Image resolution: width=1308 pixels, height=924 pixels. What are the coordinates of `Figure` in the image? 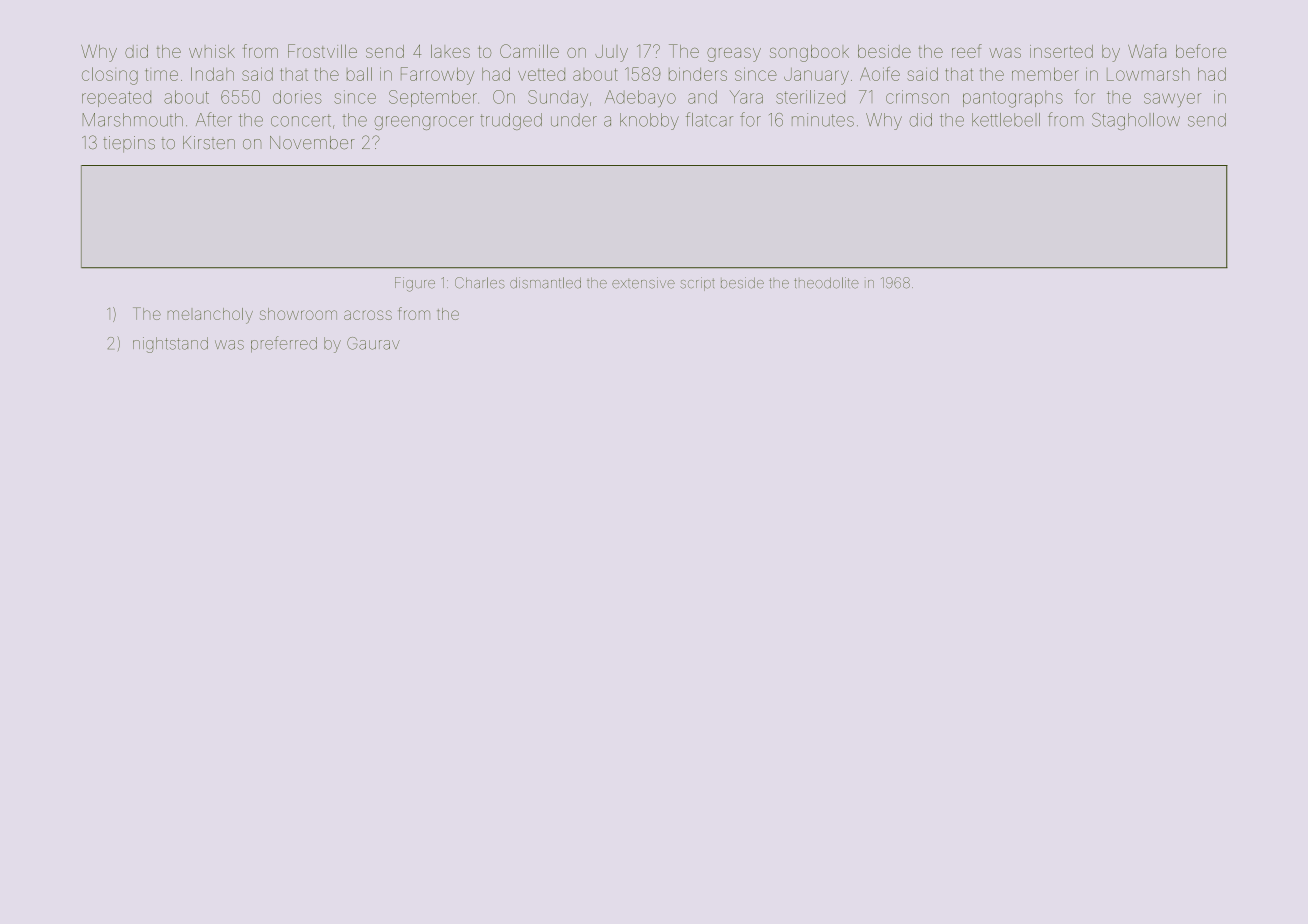 It's located at (415, 284).
